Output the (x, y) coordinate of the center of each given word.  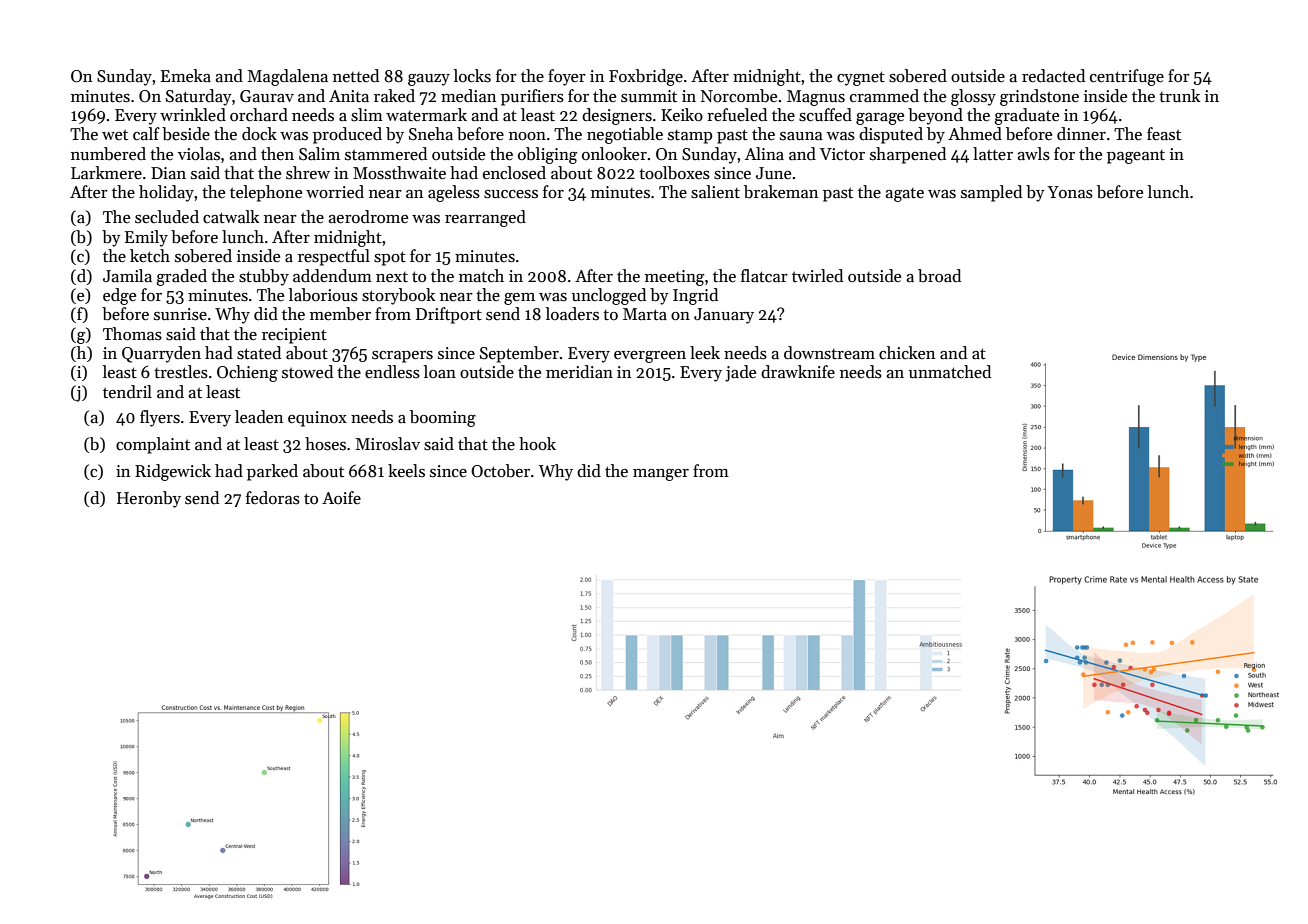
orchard (259, 115)
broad (939, 276)
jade (740, 373)
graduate (1026, 116)
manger (661, 475)
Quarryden (161, 354)
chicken (907, 353)
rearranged (485, 218)
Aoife (341, 498)
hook (537, 444)
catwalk (231, 217)
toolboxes (674, 173)
